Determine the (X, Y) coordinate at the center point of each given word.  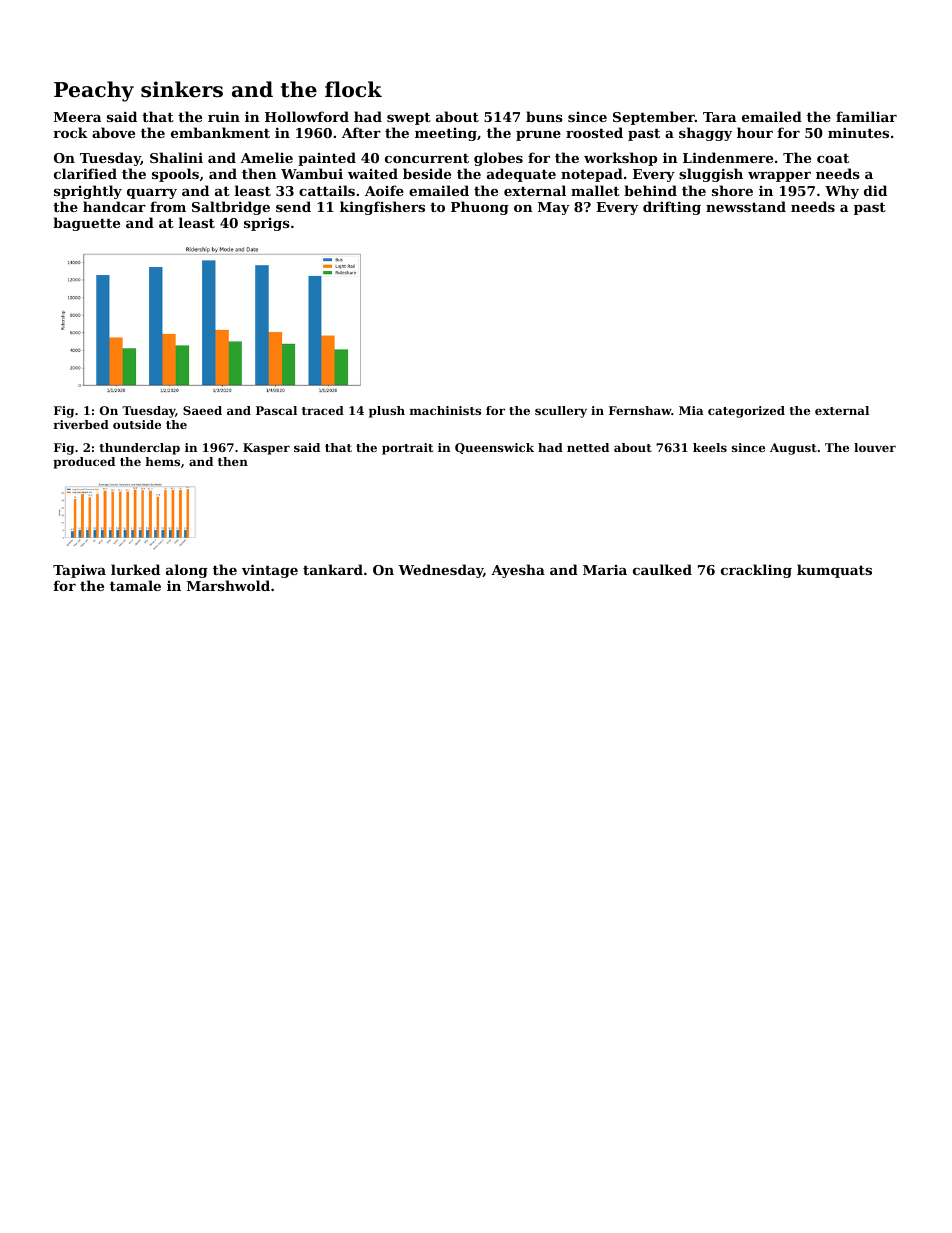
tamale (135, 585)
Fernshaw (640, 410)
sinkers (182, 89)
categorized (746, 412)
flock (353, 89)
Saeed (202, 410)
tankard (333, 569)
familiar (866, 116)
